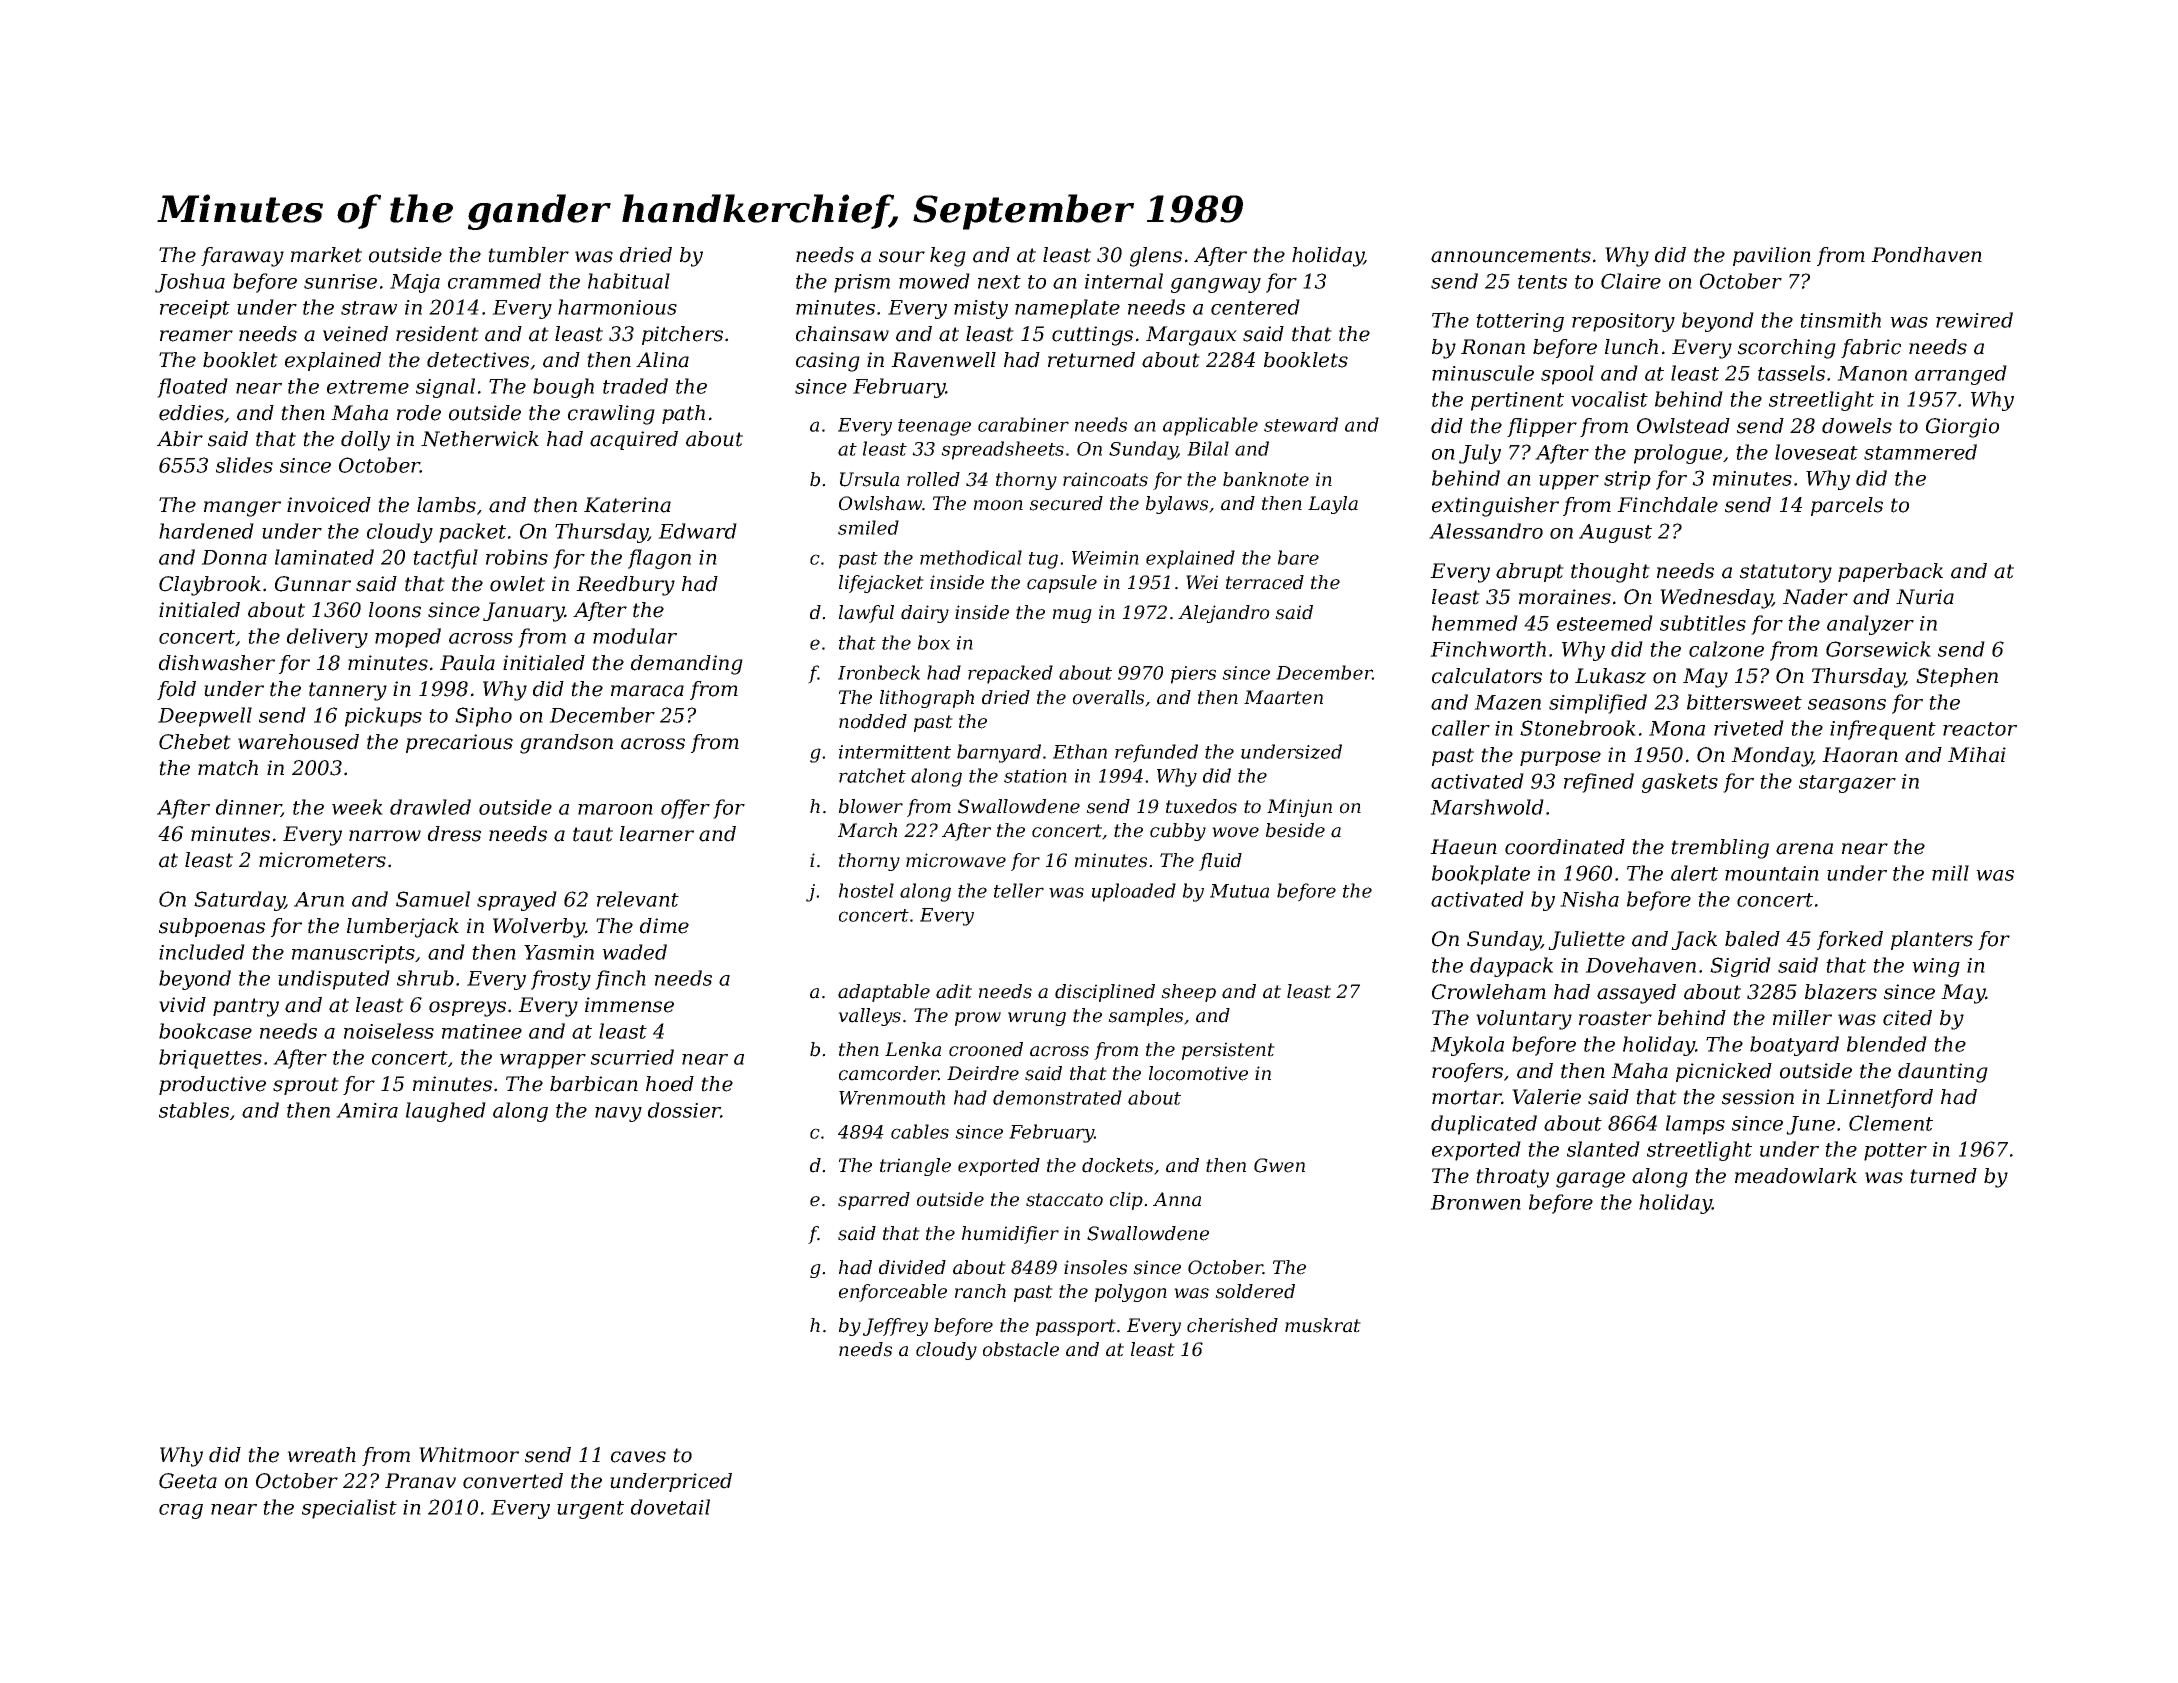  I want to click on teller, so click(1019, 890).
